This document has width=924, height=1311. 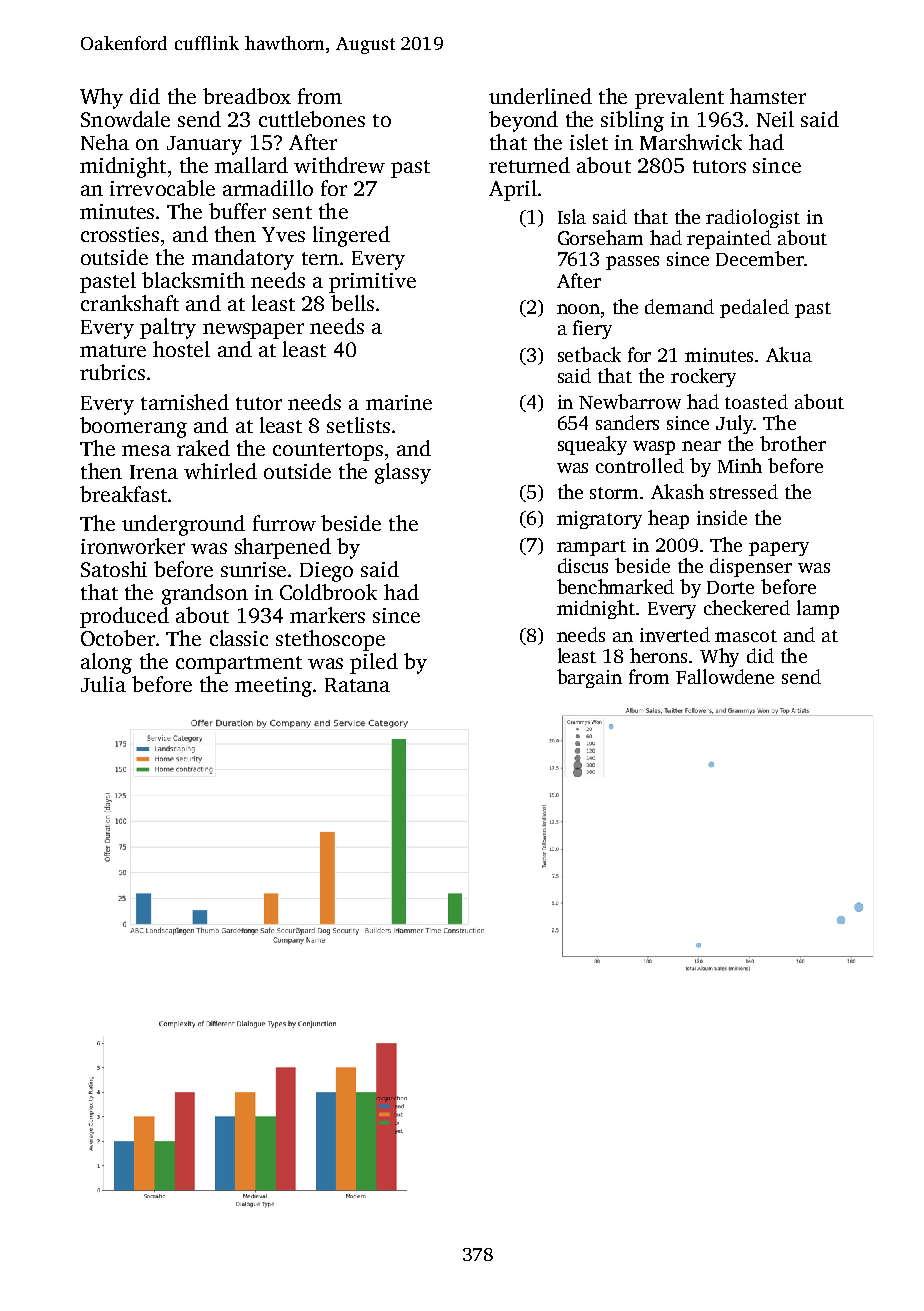 I want to click on marine, so click(x=399, y=402).
